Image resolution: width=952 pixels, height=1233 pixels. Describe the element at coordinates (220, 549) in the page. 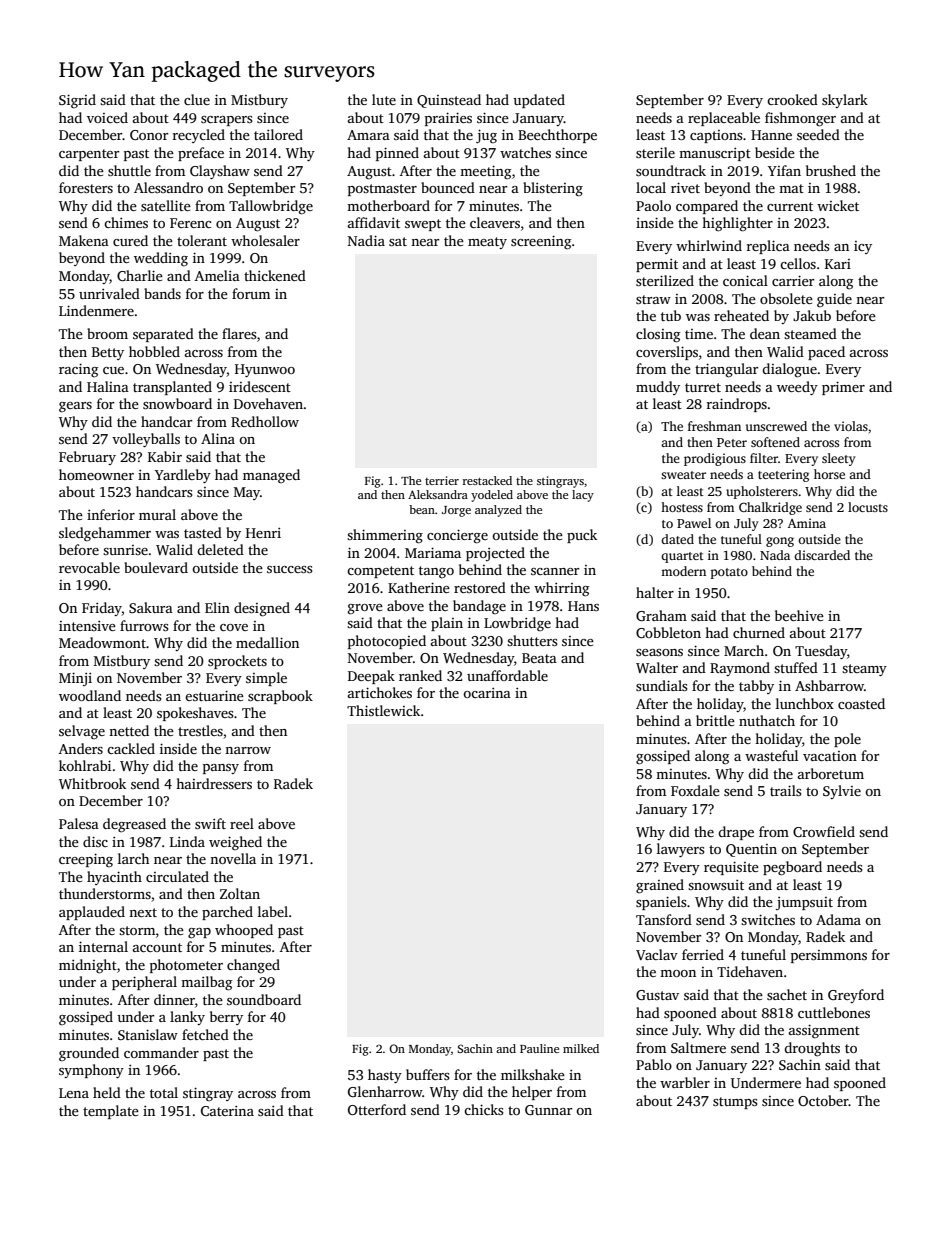

I see `deleted` at that location.
